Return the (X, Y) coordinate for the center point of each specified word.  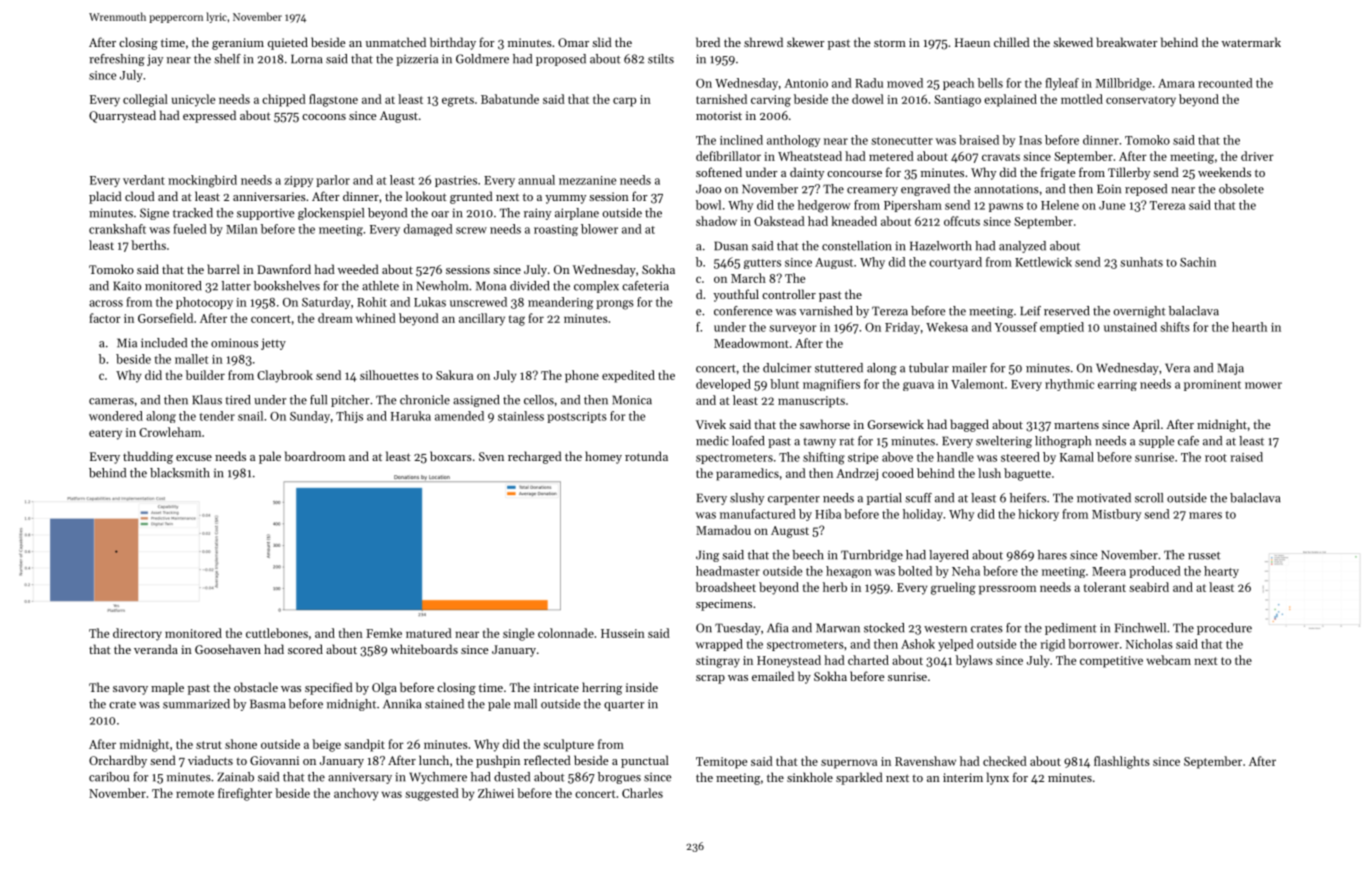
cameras (111, 401)
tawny (819, 443)
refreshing (117, 60)
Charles (642, 793)
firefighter (245, 794)
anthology (793, 141)
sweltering (1004, 442)
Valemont (977, 384)
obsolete (1241, 189)
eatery (105, 434)
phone (582, 376)
